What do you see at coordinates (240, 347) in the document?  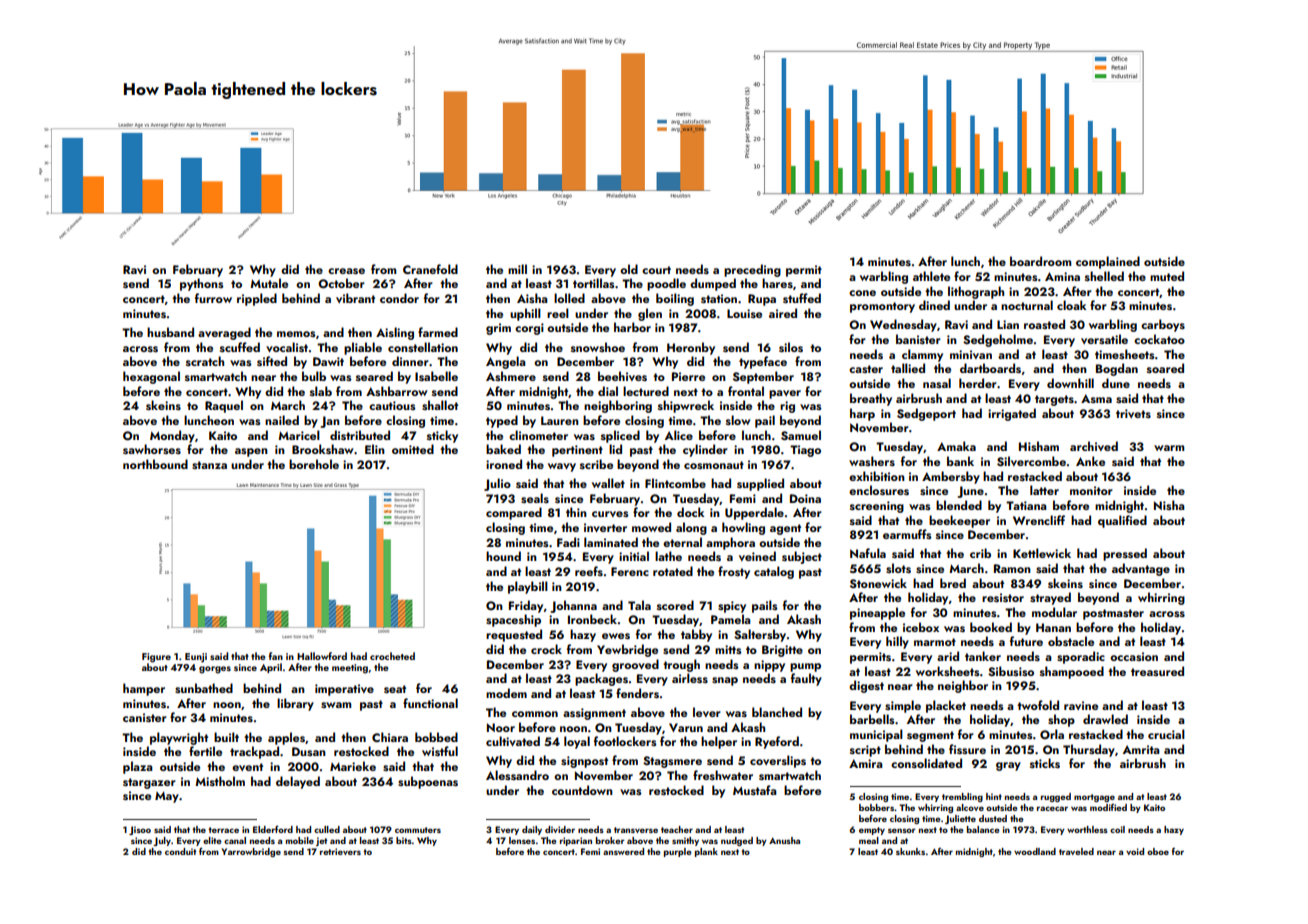 I see `scuffed` at bounding box center [240, 347].
